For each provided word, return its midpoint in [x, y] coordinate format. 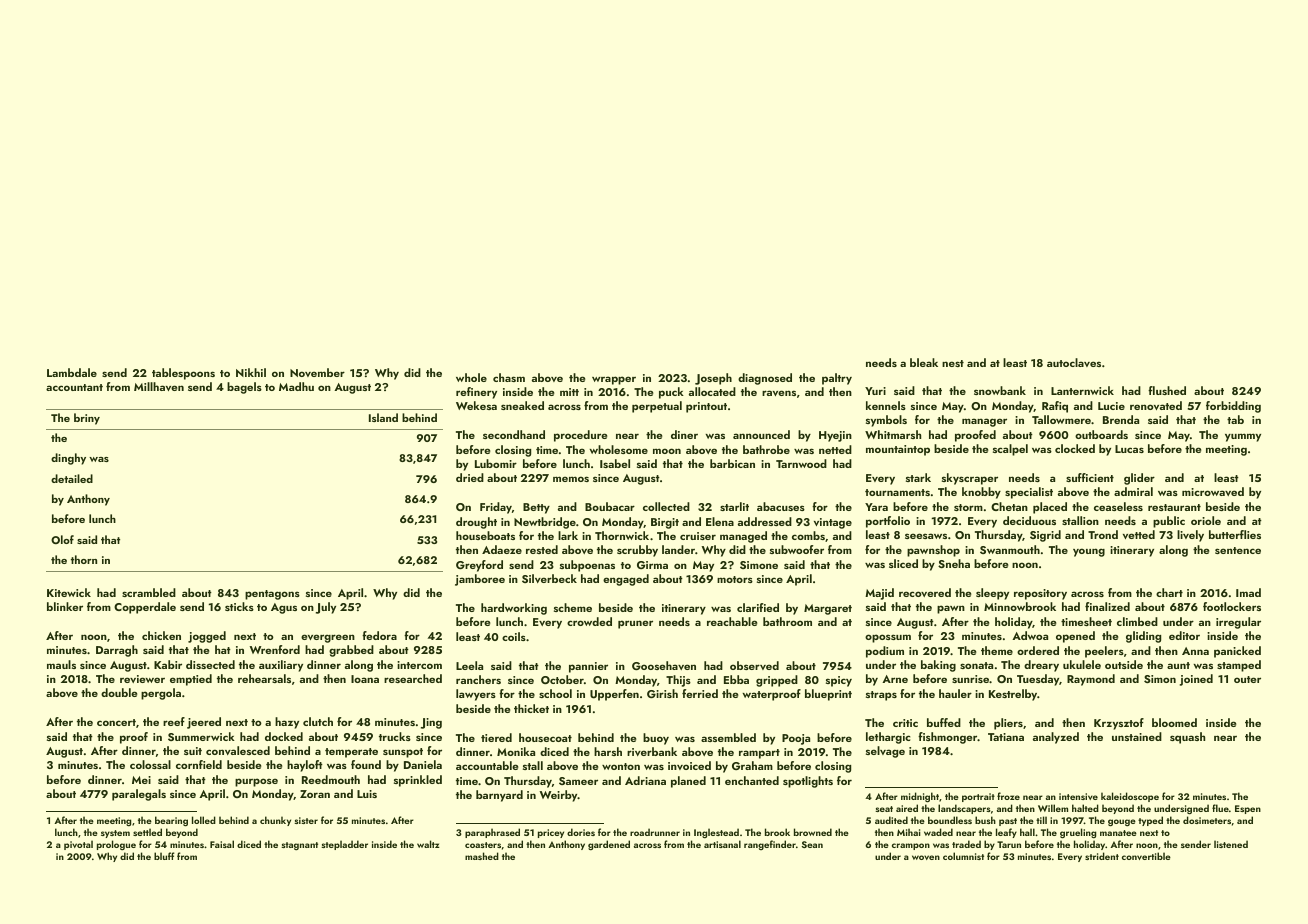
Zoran [315, 794]
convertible [1146, 856]
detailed [72, 478]
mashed [482, 856]
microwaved [1213, 491]
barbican [732, 463]
